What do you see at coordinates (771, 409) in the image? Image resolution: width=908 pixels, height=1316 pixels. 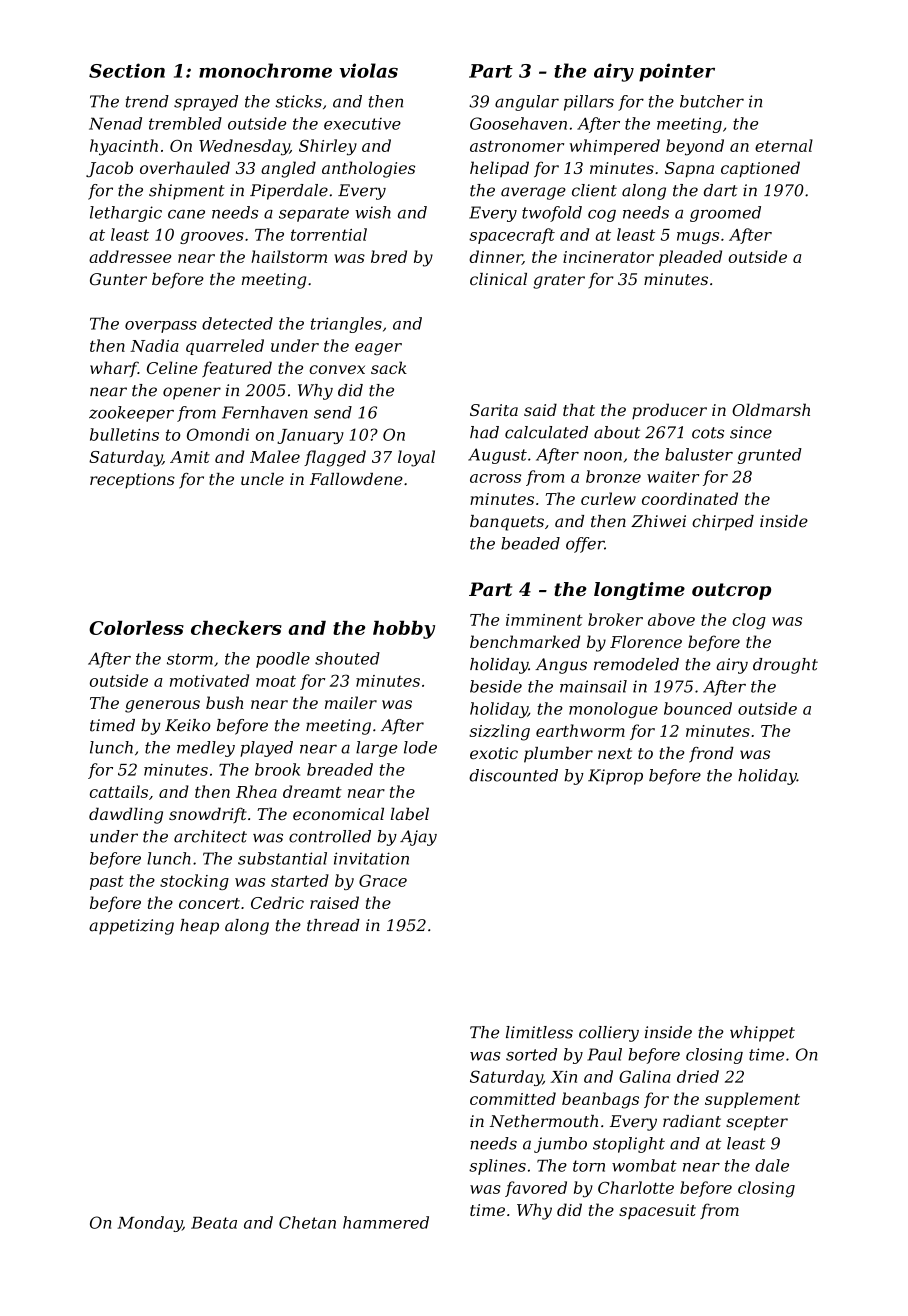 I see `Oldmarsh` at bounding box center [771, 409].
